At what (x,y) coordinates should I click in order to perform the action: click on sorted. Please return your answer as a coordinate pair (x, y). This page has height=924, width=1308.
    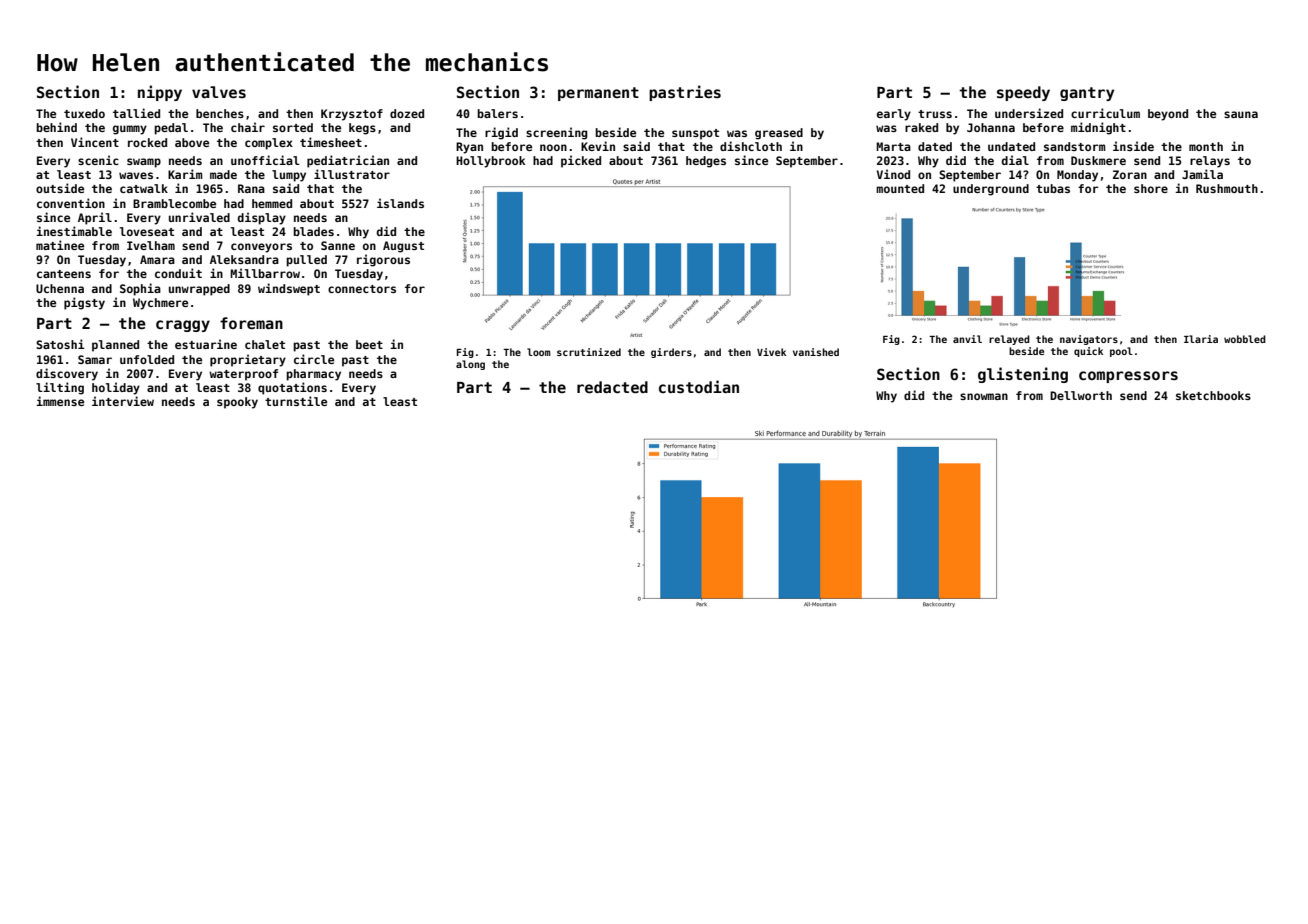
    Looking at the image, I should click on (293, 127).
